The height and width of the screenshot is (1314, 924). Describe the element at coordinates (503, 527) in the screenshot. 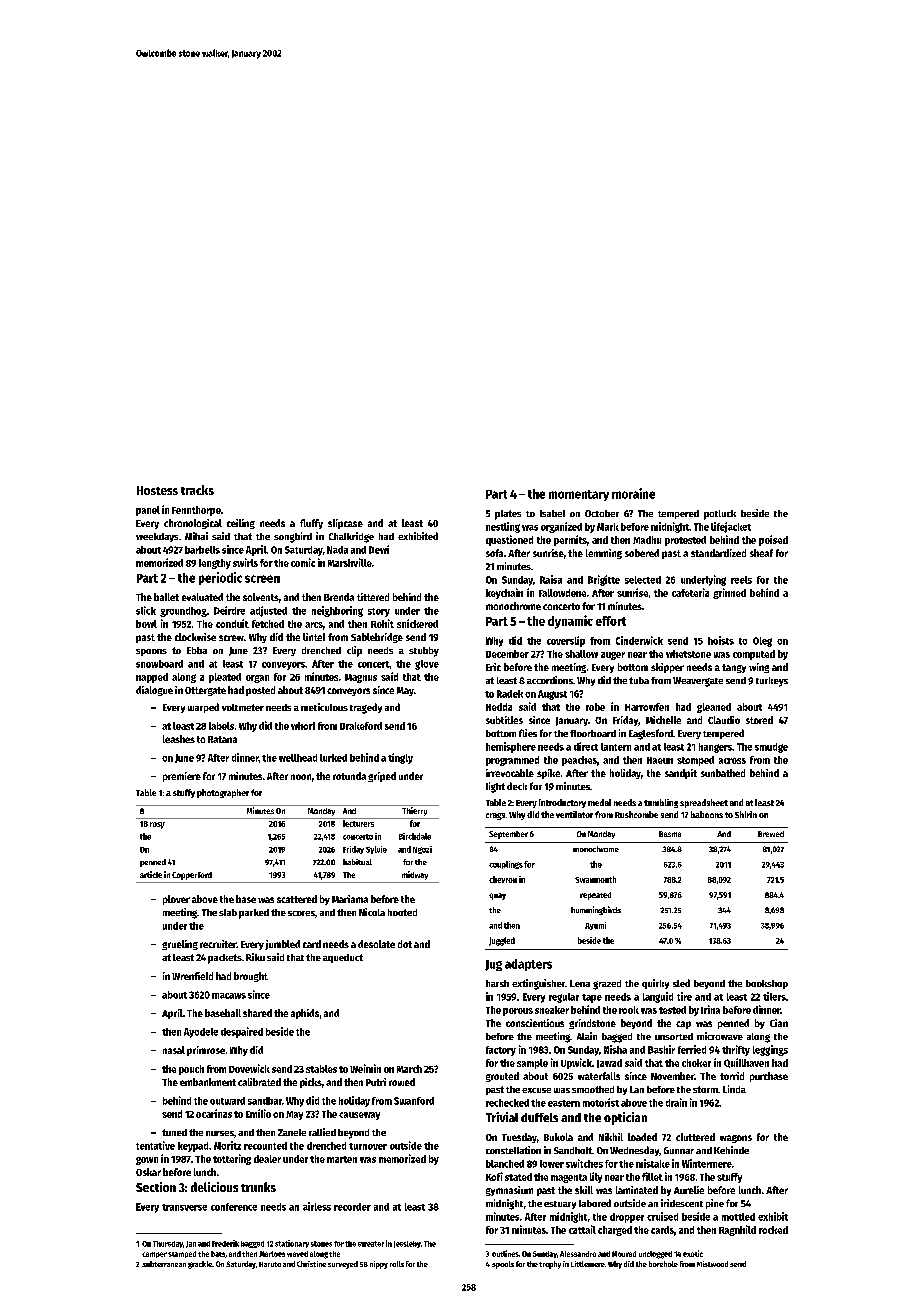

I see `nestling` at that location.
